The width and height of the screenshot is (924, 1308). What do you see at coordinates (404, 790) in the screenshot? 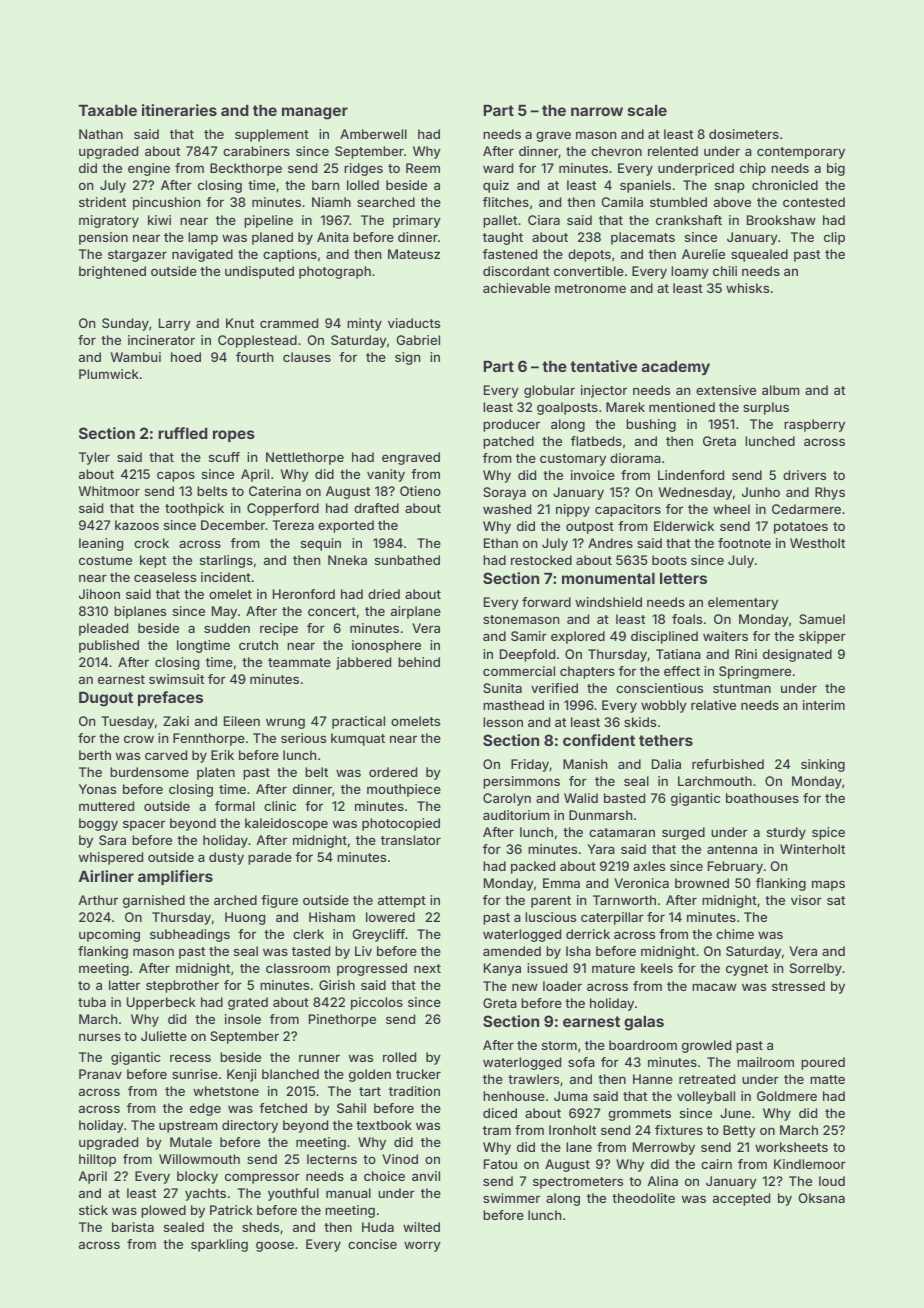
I see `mouthpiece` at bounding box center [404, 790].
